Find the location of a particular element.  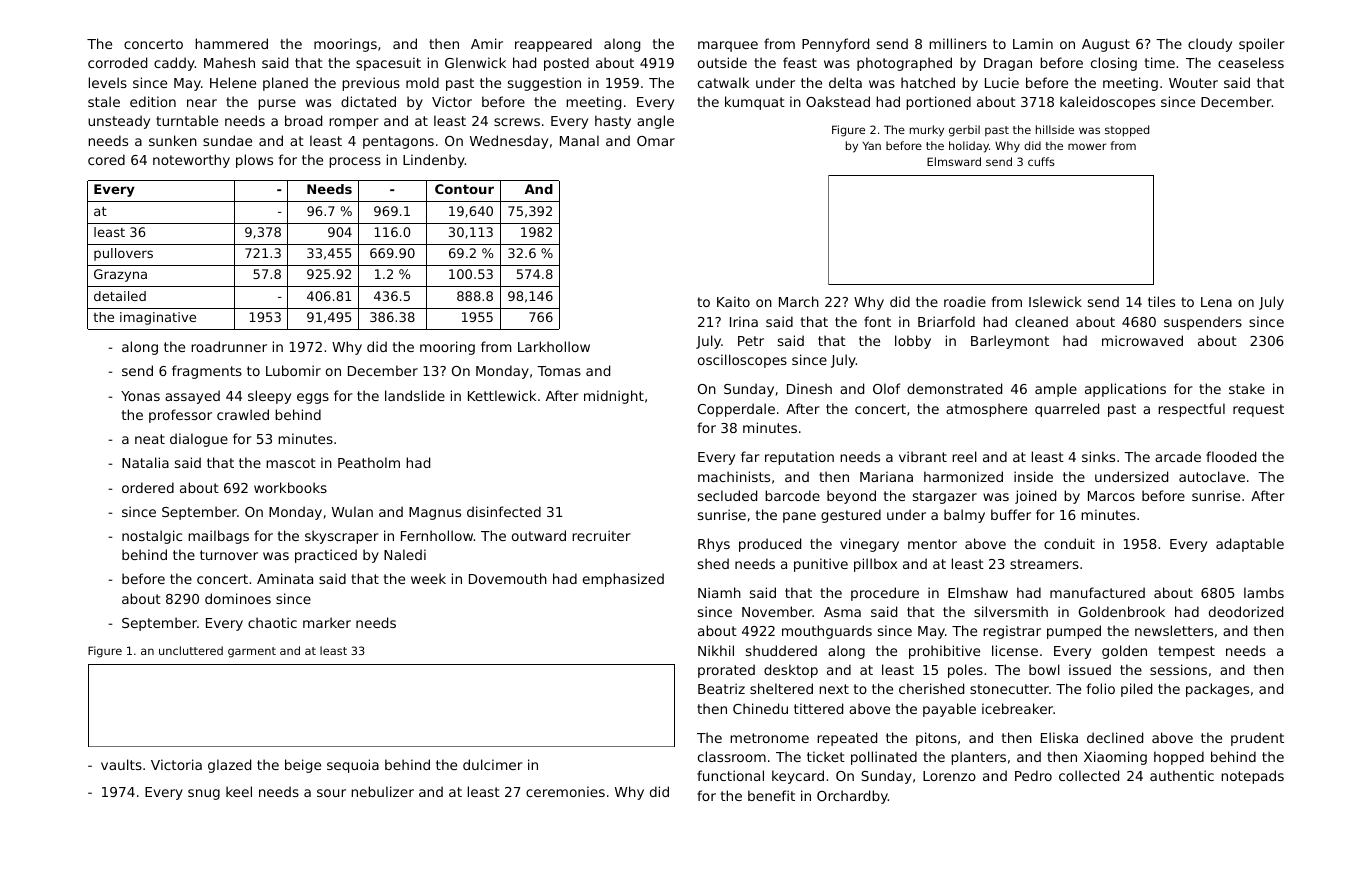

midnight is located at coordinates (614, 397).
